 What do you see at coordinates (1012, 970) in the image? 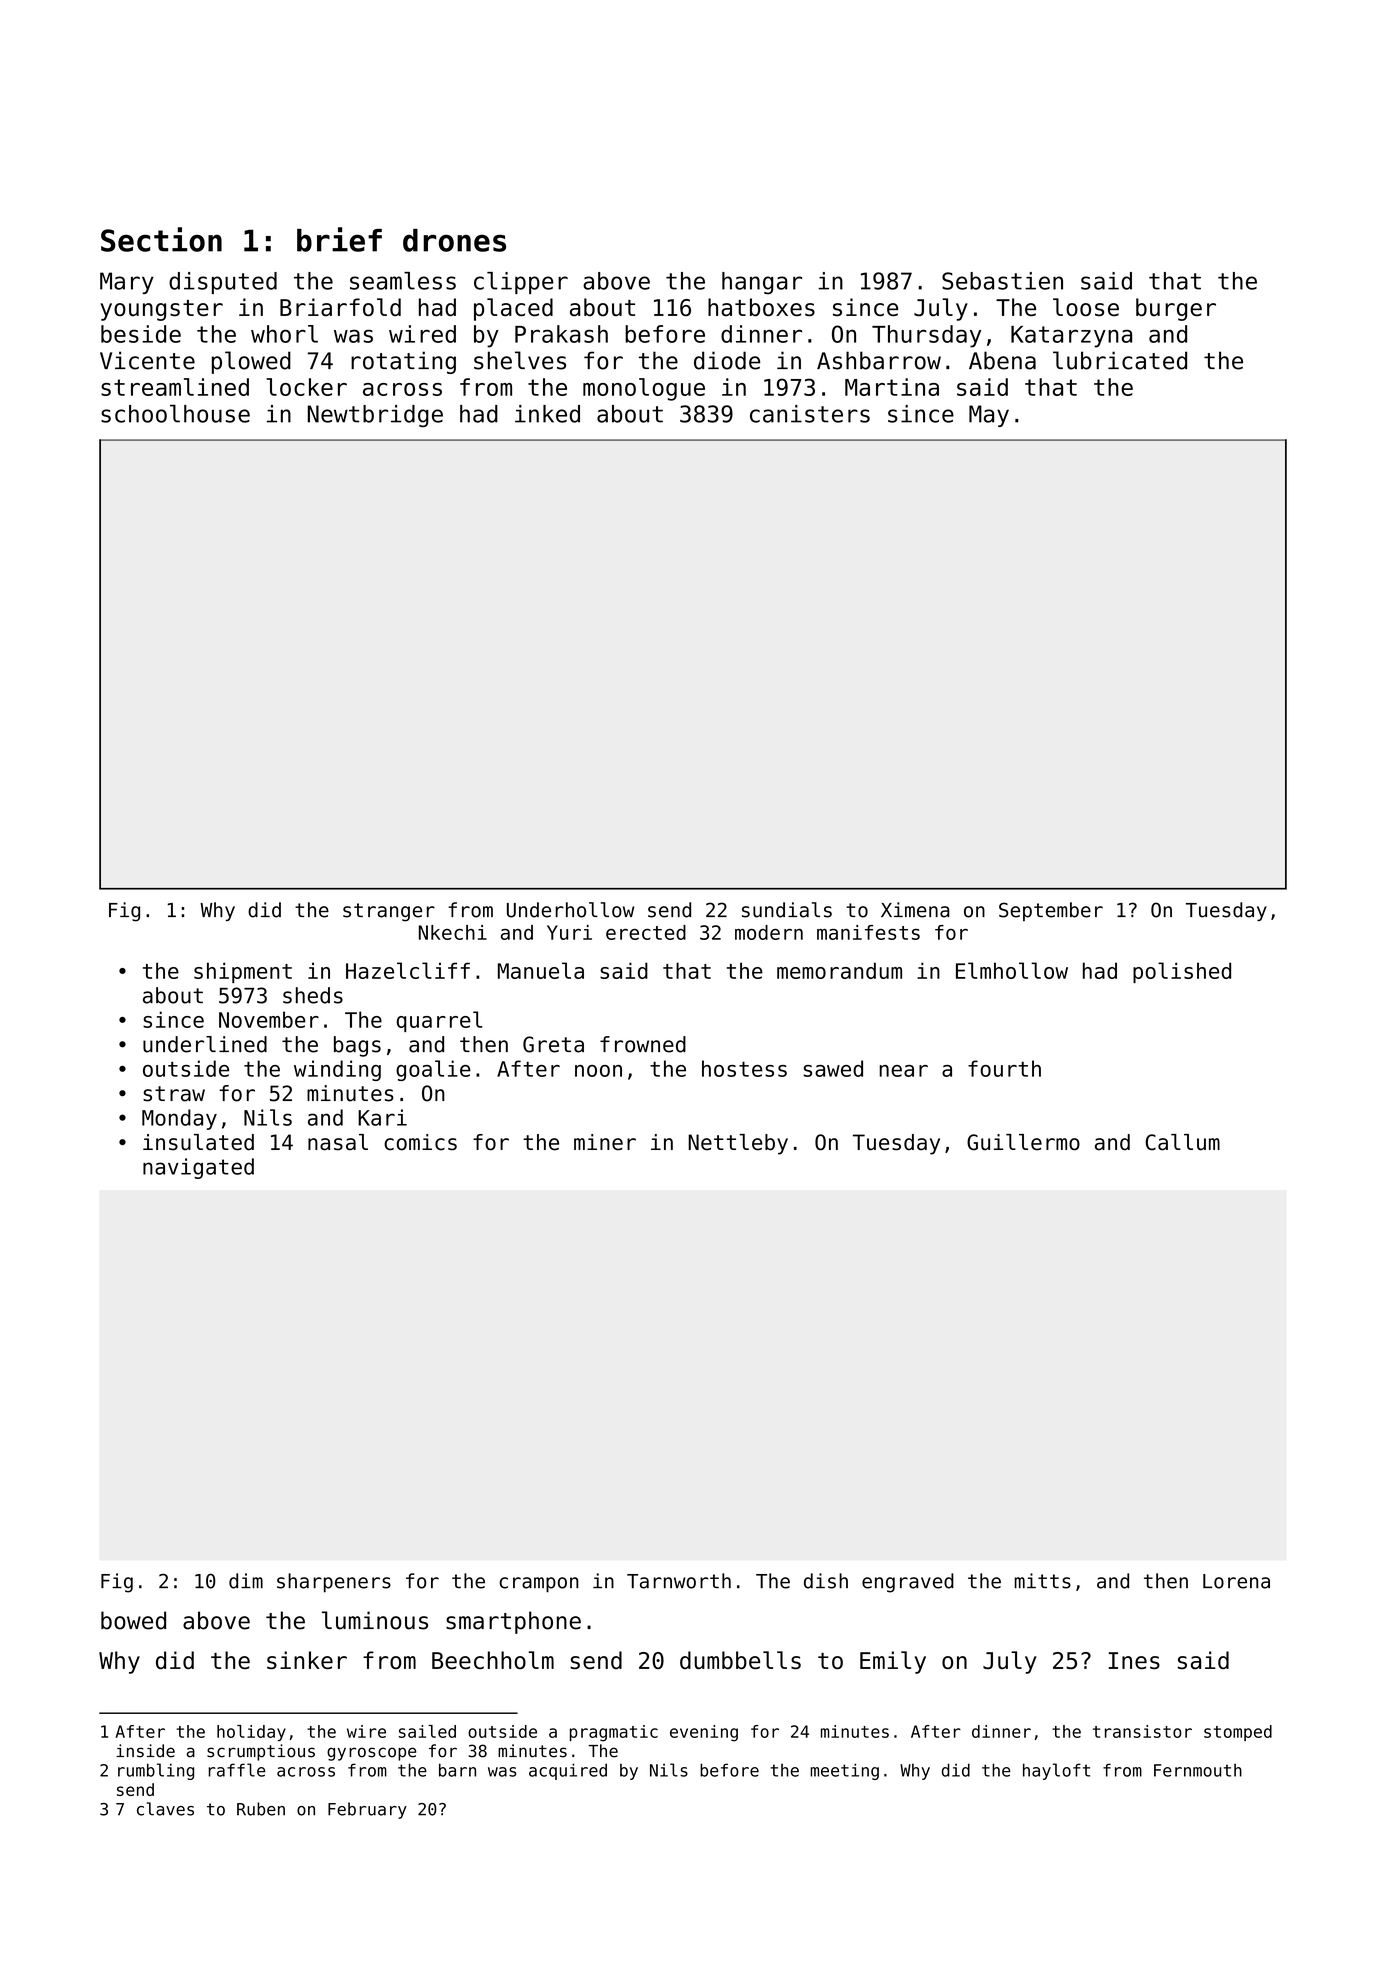
I see `Elmhollow` at bounding box center [1012, 970].
